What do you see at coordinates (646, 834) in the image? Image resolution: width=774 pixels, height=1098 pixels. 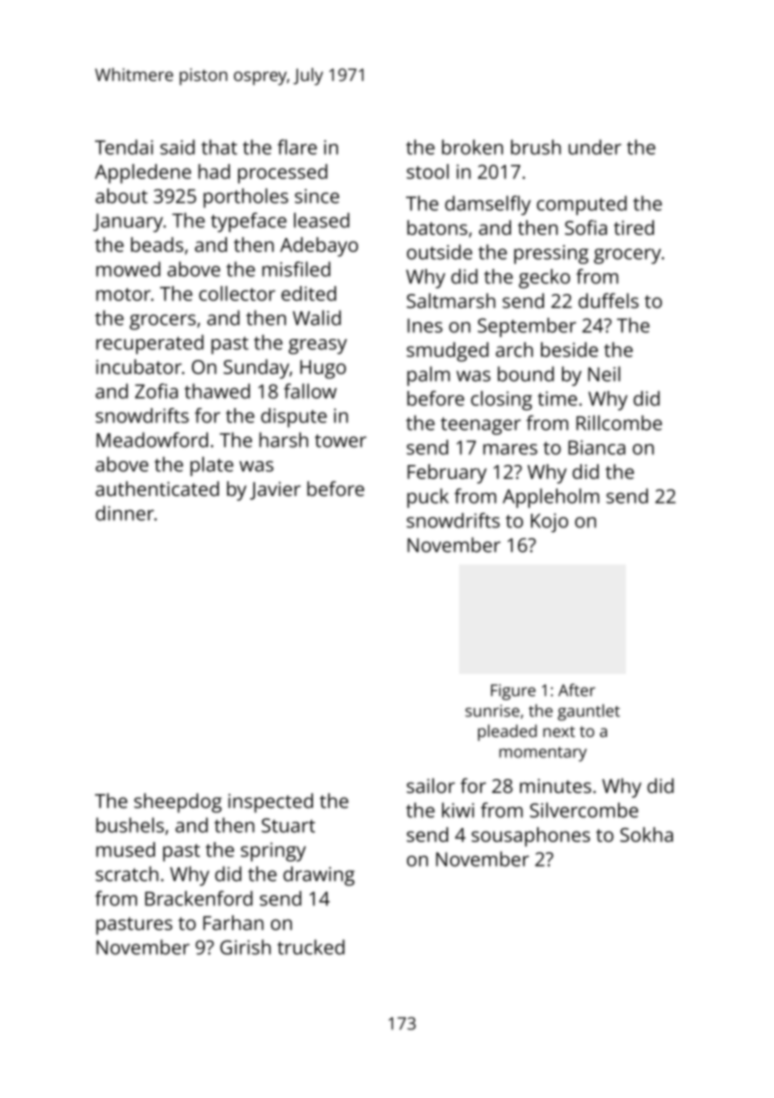 I see `Sokha` at bounding box center [646, 834].
